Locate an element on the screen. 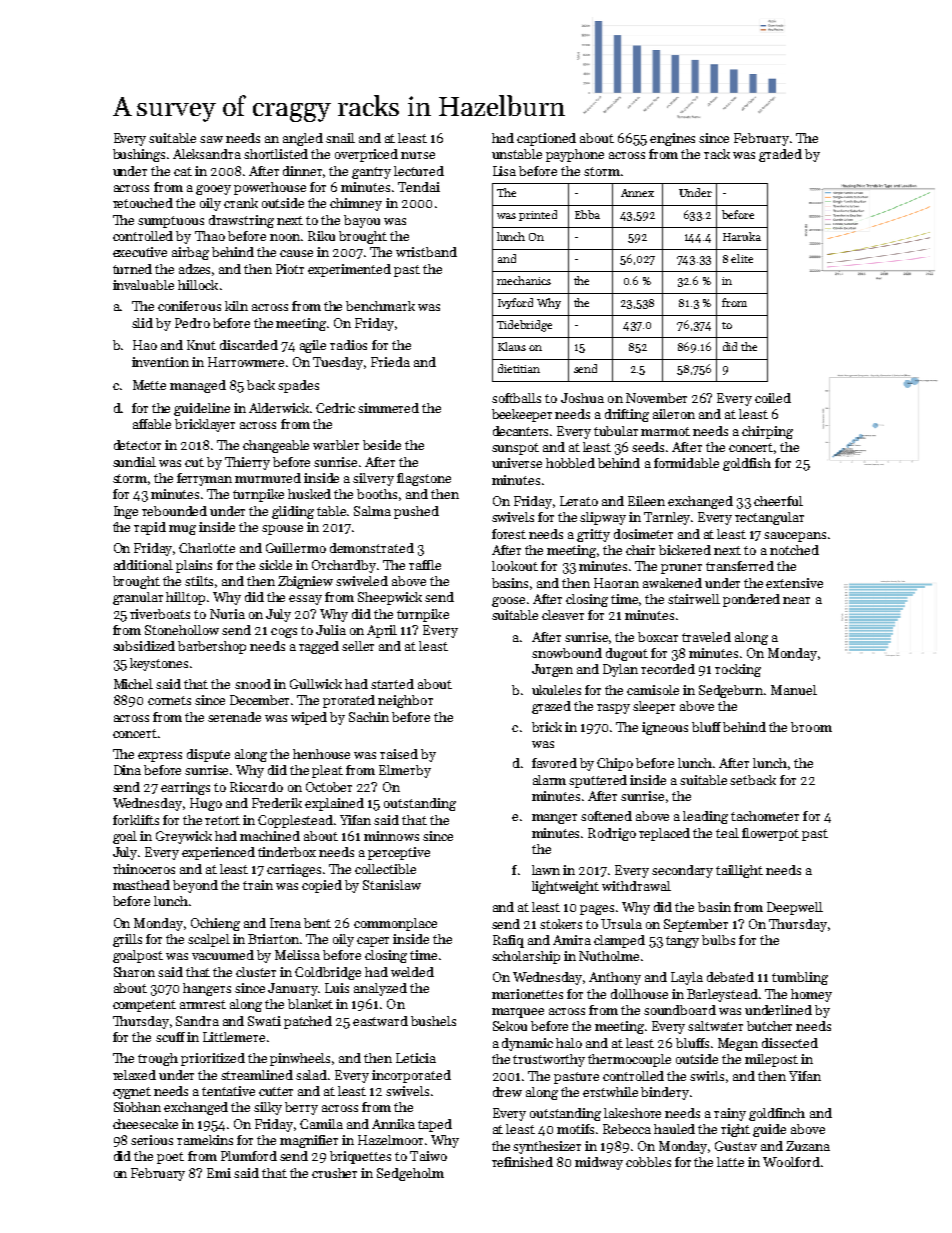 Image resolution: width=952 pixels, height=1233 pixels. invaluable is located at coordinates (143, 285).
